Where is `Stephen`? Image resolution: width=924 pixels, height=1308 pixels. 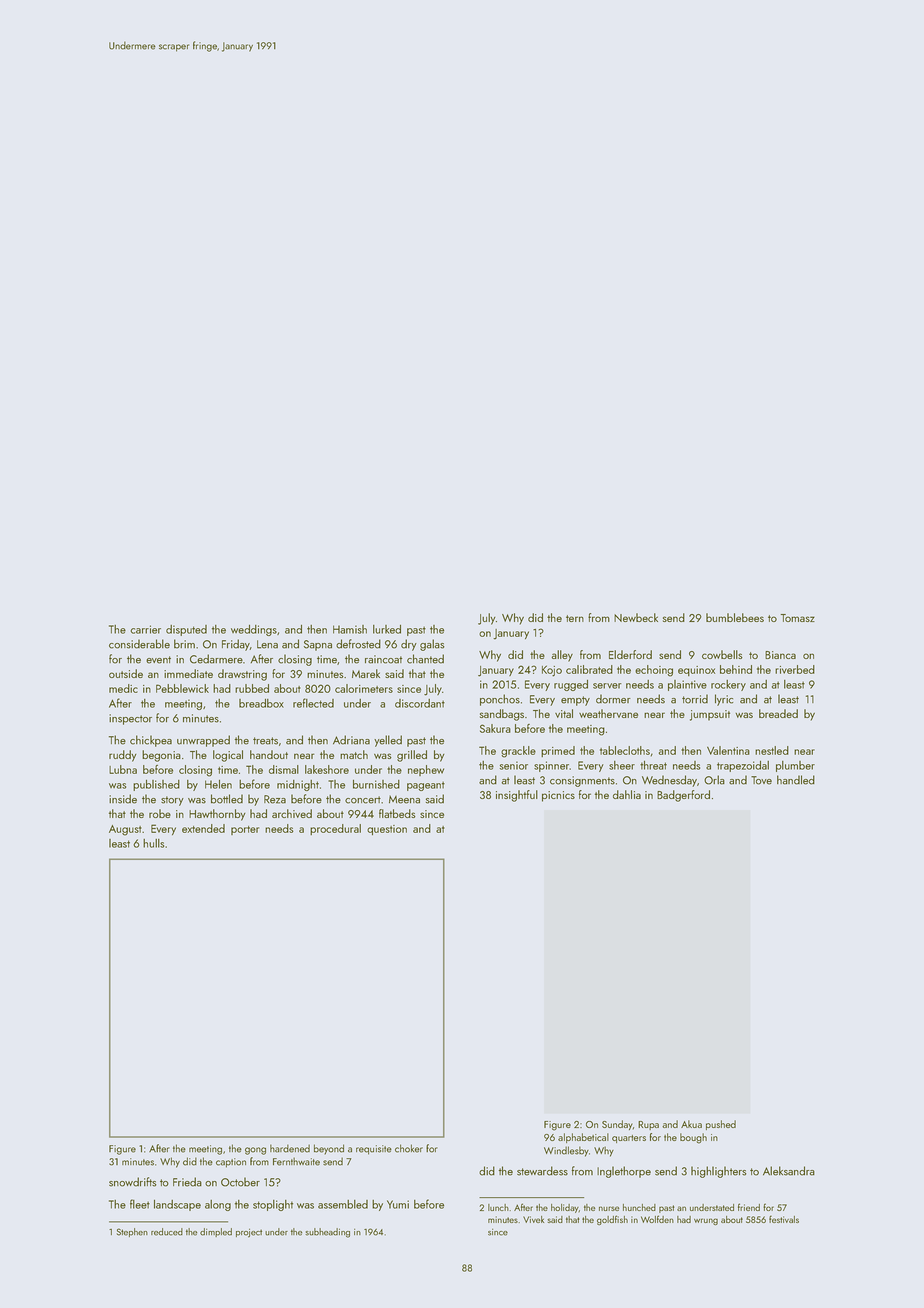 Stephen is located at coordinates (132, 1232).
